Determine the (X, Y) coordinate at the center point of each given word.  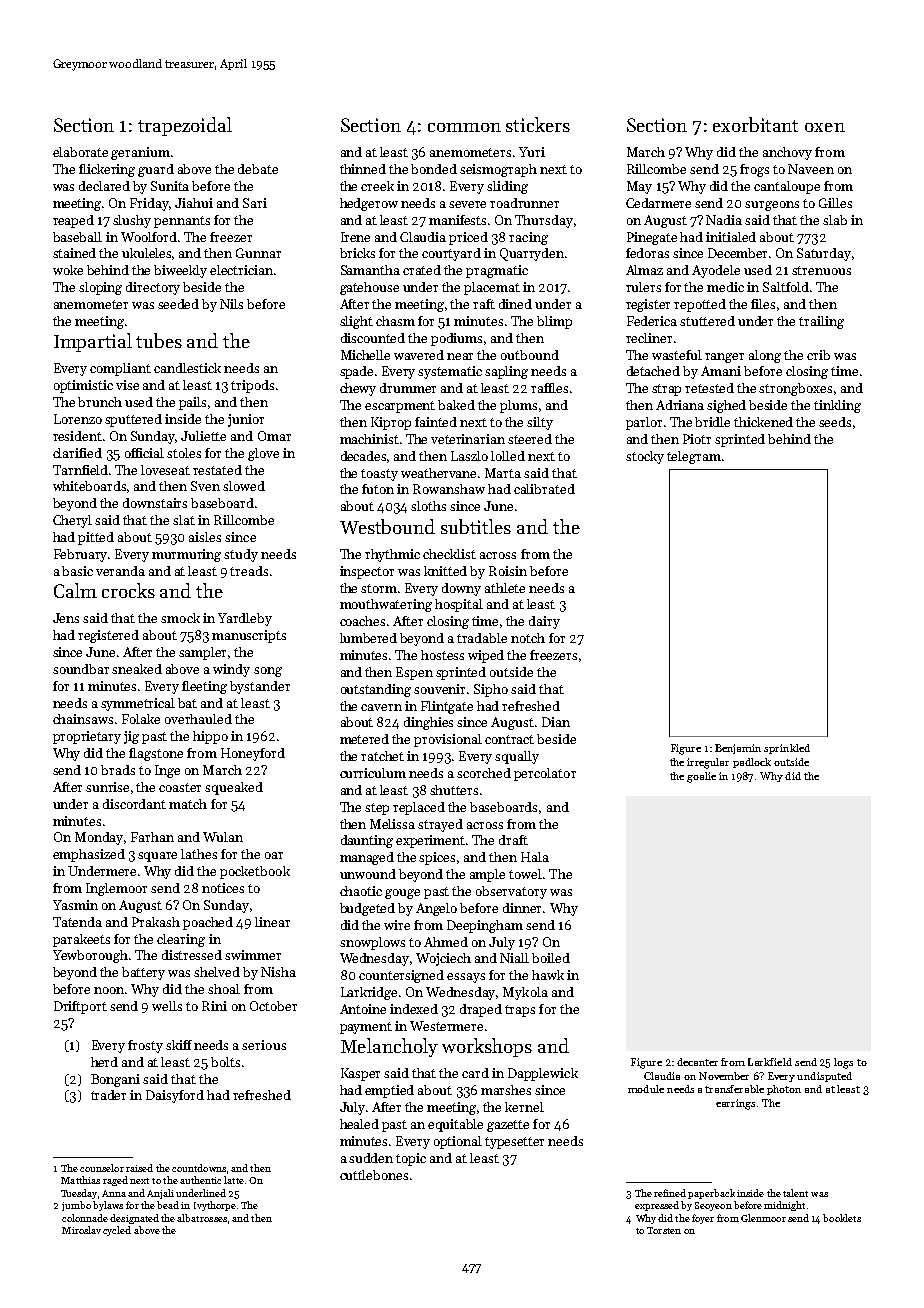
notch (528, 638)
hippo (210, 737)
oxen (825, 127)
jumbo (76, 1206)
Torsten (664, 1230)
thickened (763, 422)
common (464, 127)
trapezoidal (185, 126)
